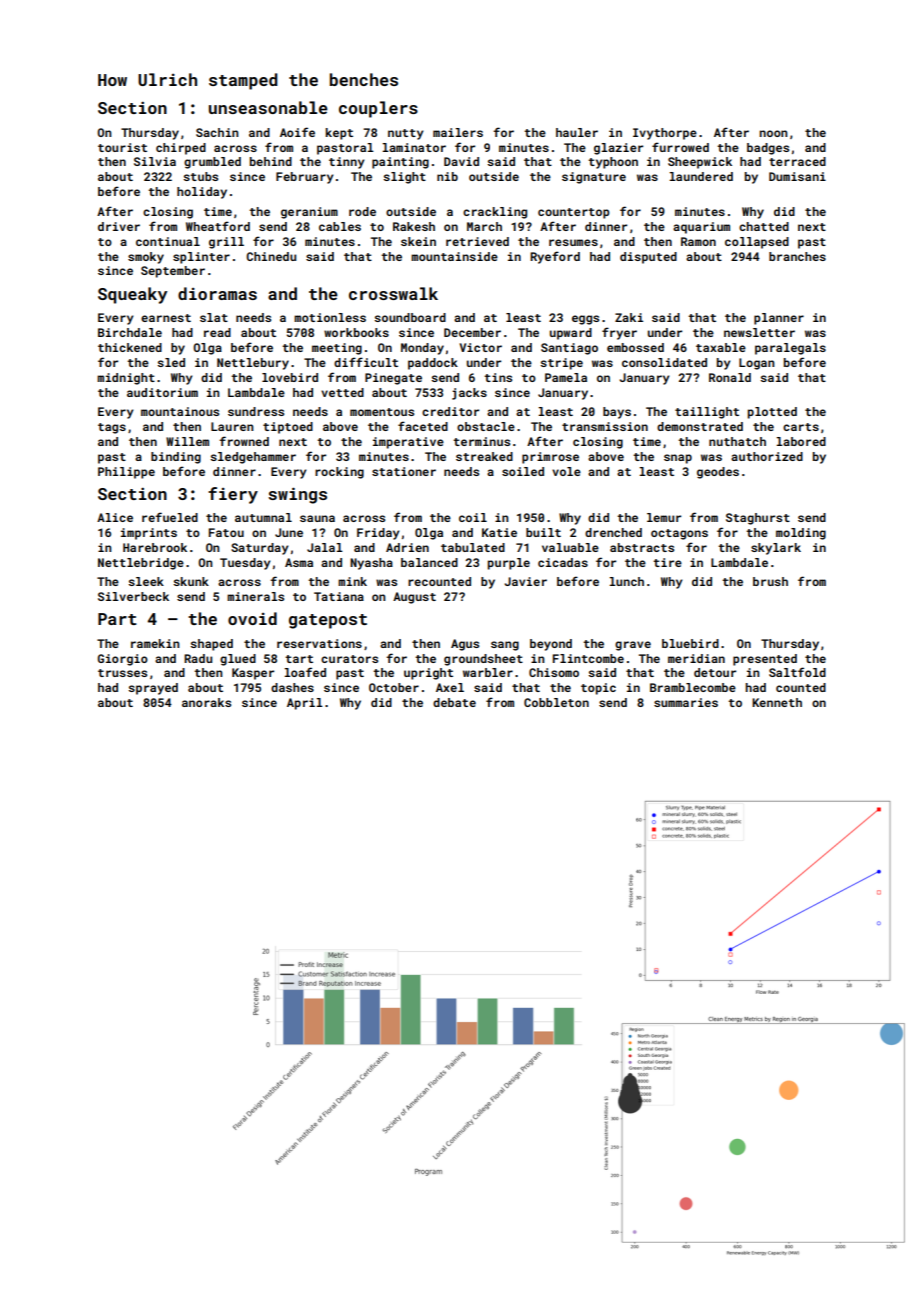  What do you see at coordinates (233, 495) in the document?
I see `fiery` at bounding box center [233, 495].
